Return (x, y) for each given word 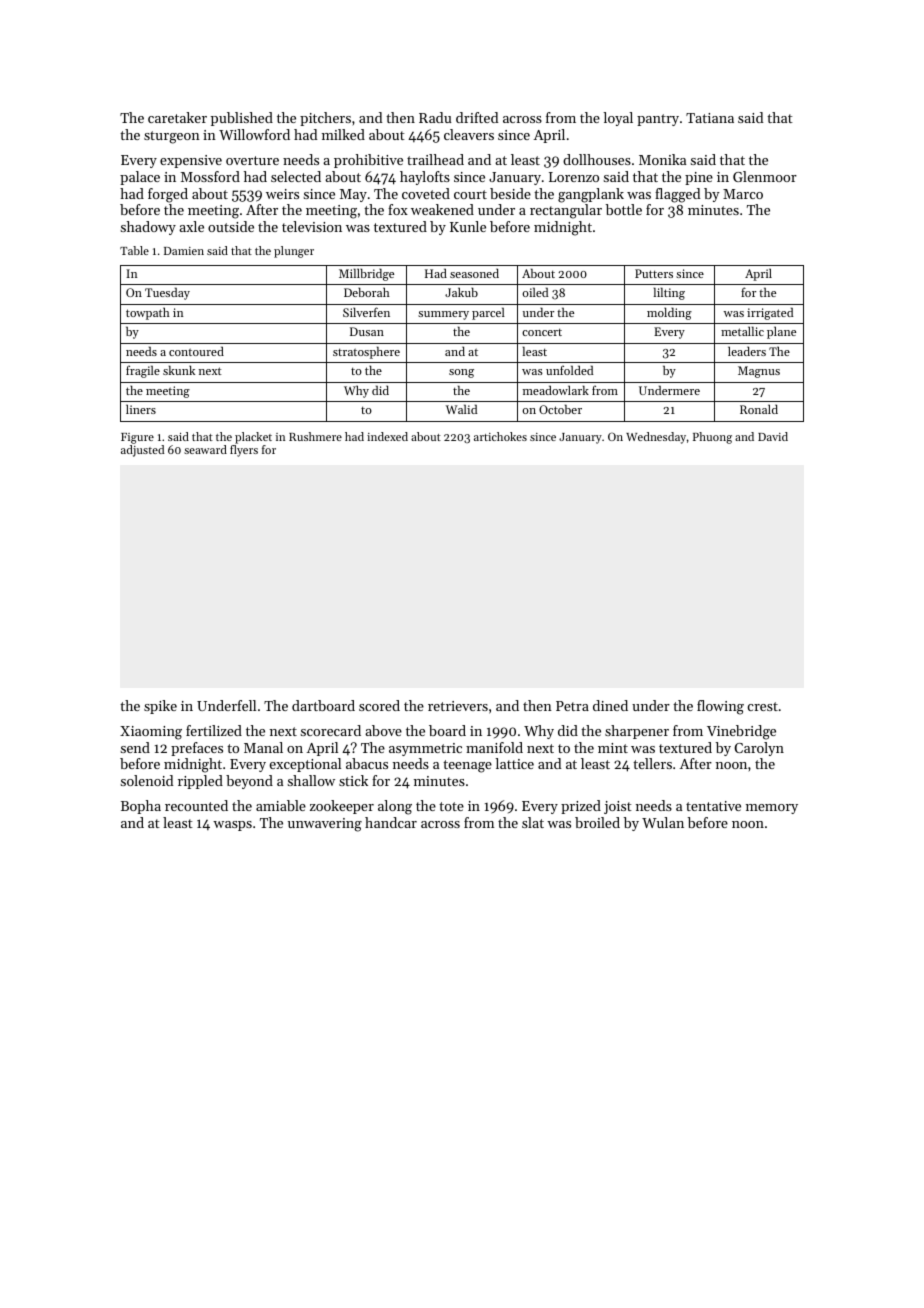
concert (542, 332)
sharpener (637, 732)
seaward (205, 449)
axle (191, 226)
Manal (263, 747)
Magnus (759, 372)
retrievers (458, 706)
